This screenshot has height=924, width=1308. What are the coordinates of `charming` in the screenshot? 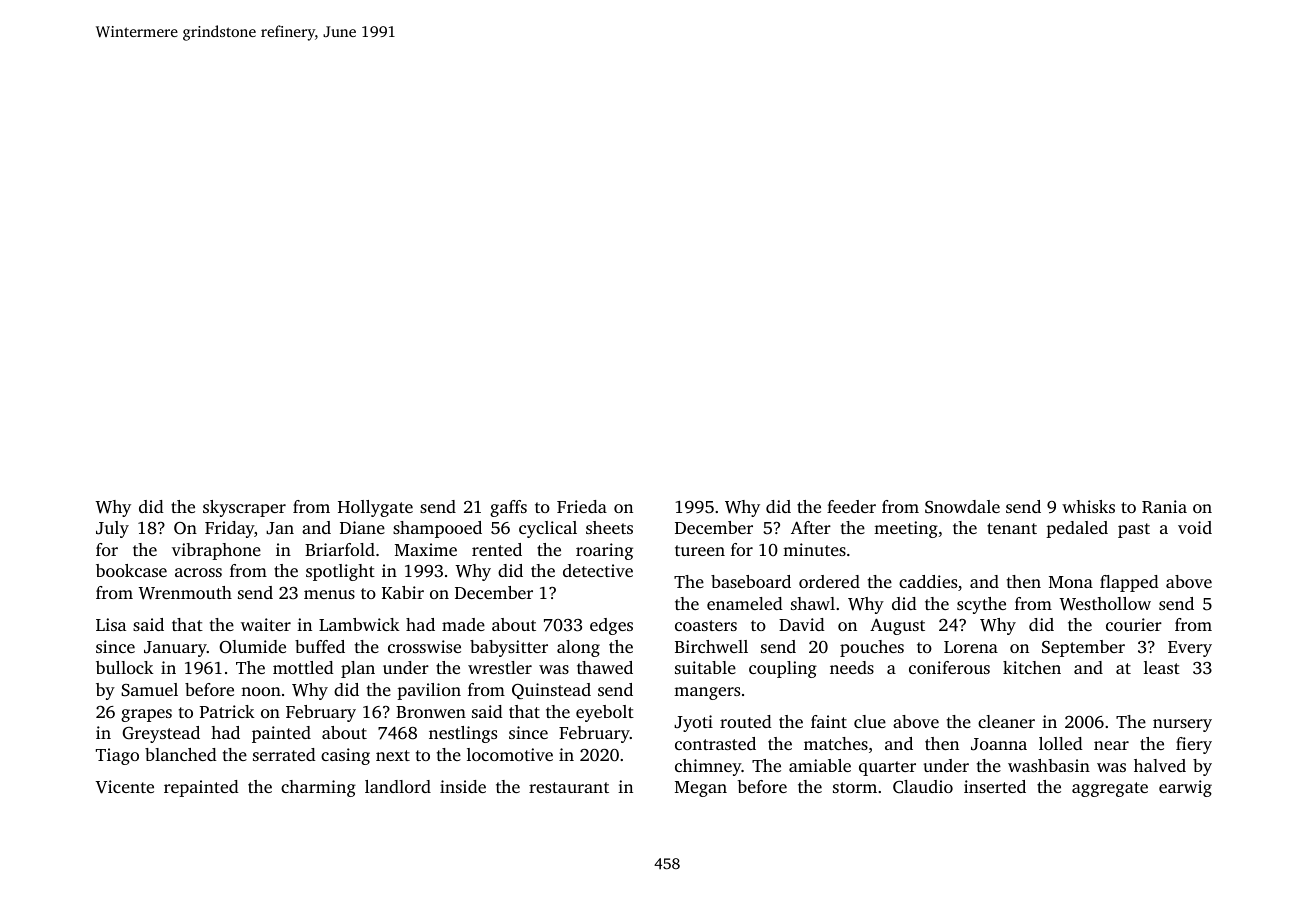 It's located at (318, 788).
